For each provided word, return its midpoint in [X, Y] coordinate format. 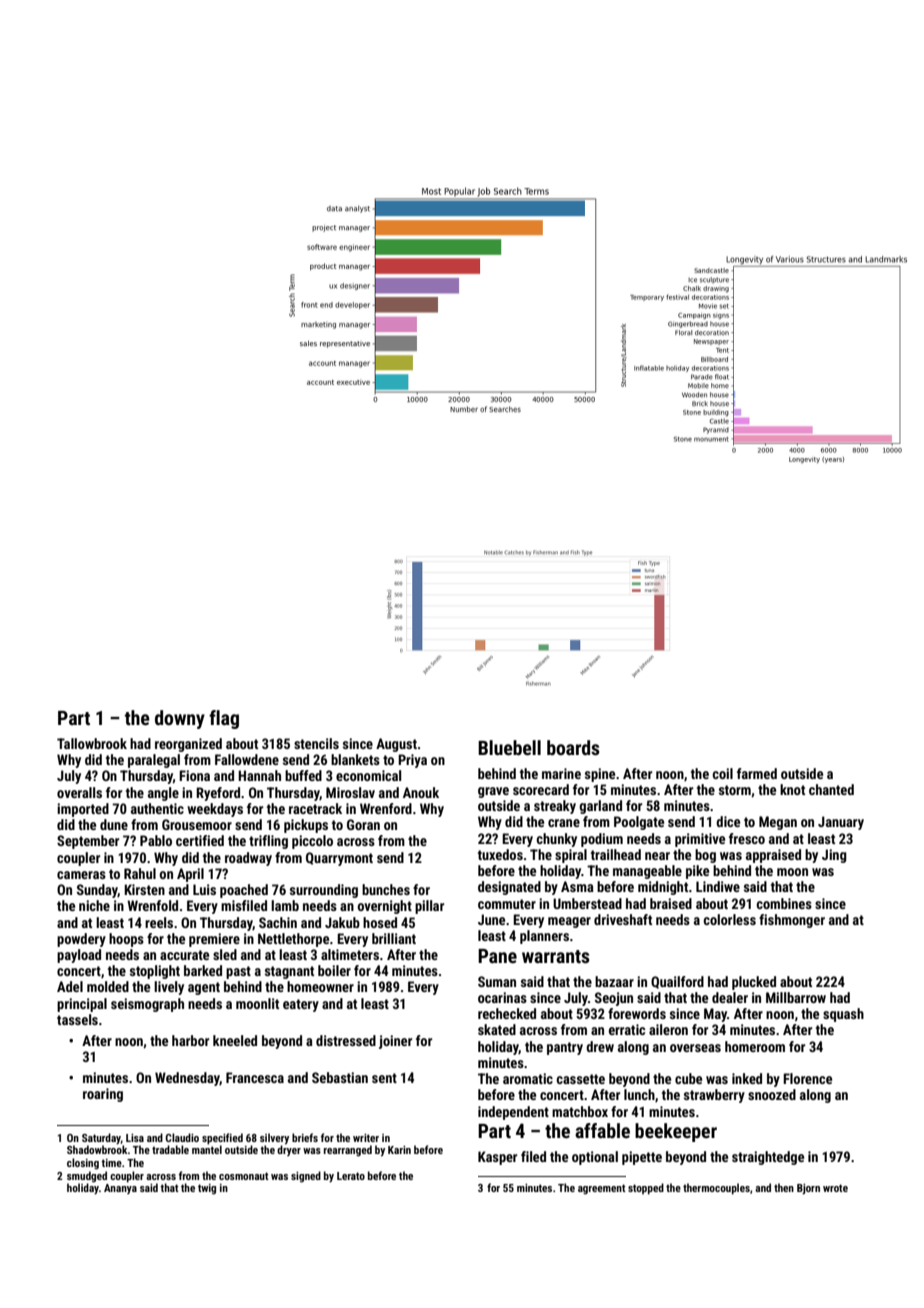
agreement [602, 1189]
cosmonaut [244, 1176]
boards [573, 747]
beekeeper [676, 1132]
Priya [412, 761]
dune [114, 824]
